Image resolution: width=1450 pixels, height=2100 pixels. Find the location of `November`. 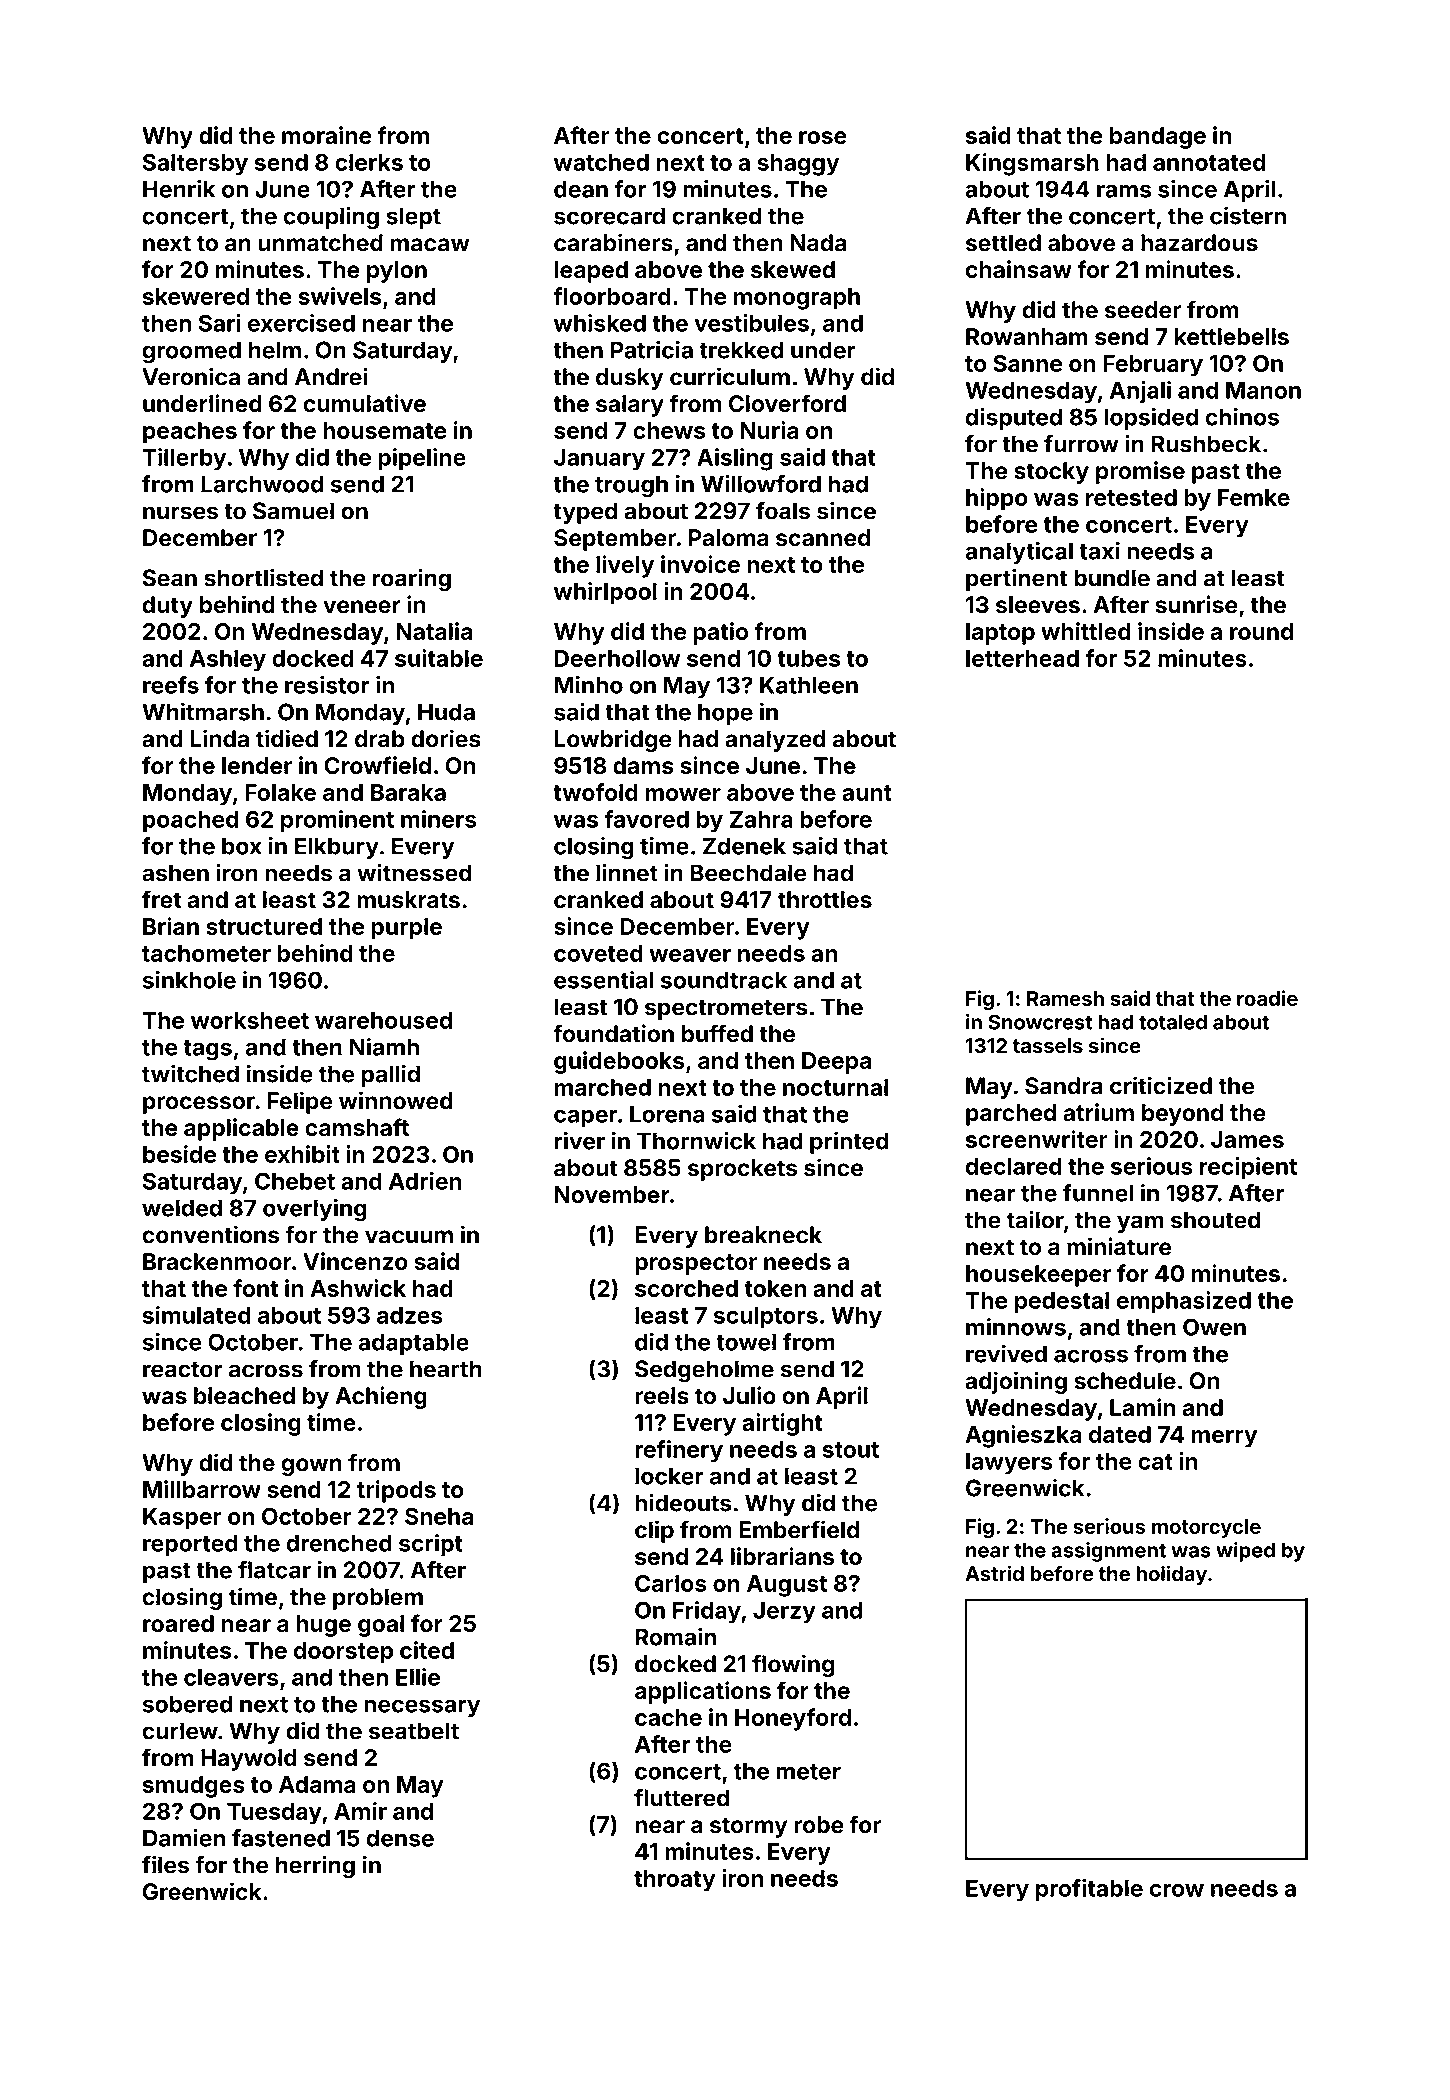

November is located at coordinates (612, 1194).
